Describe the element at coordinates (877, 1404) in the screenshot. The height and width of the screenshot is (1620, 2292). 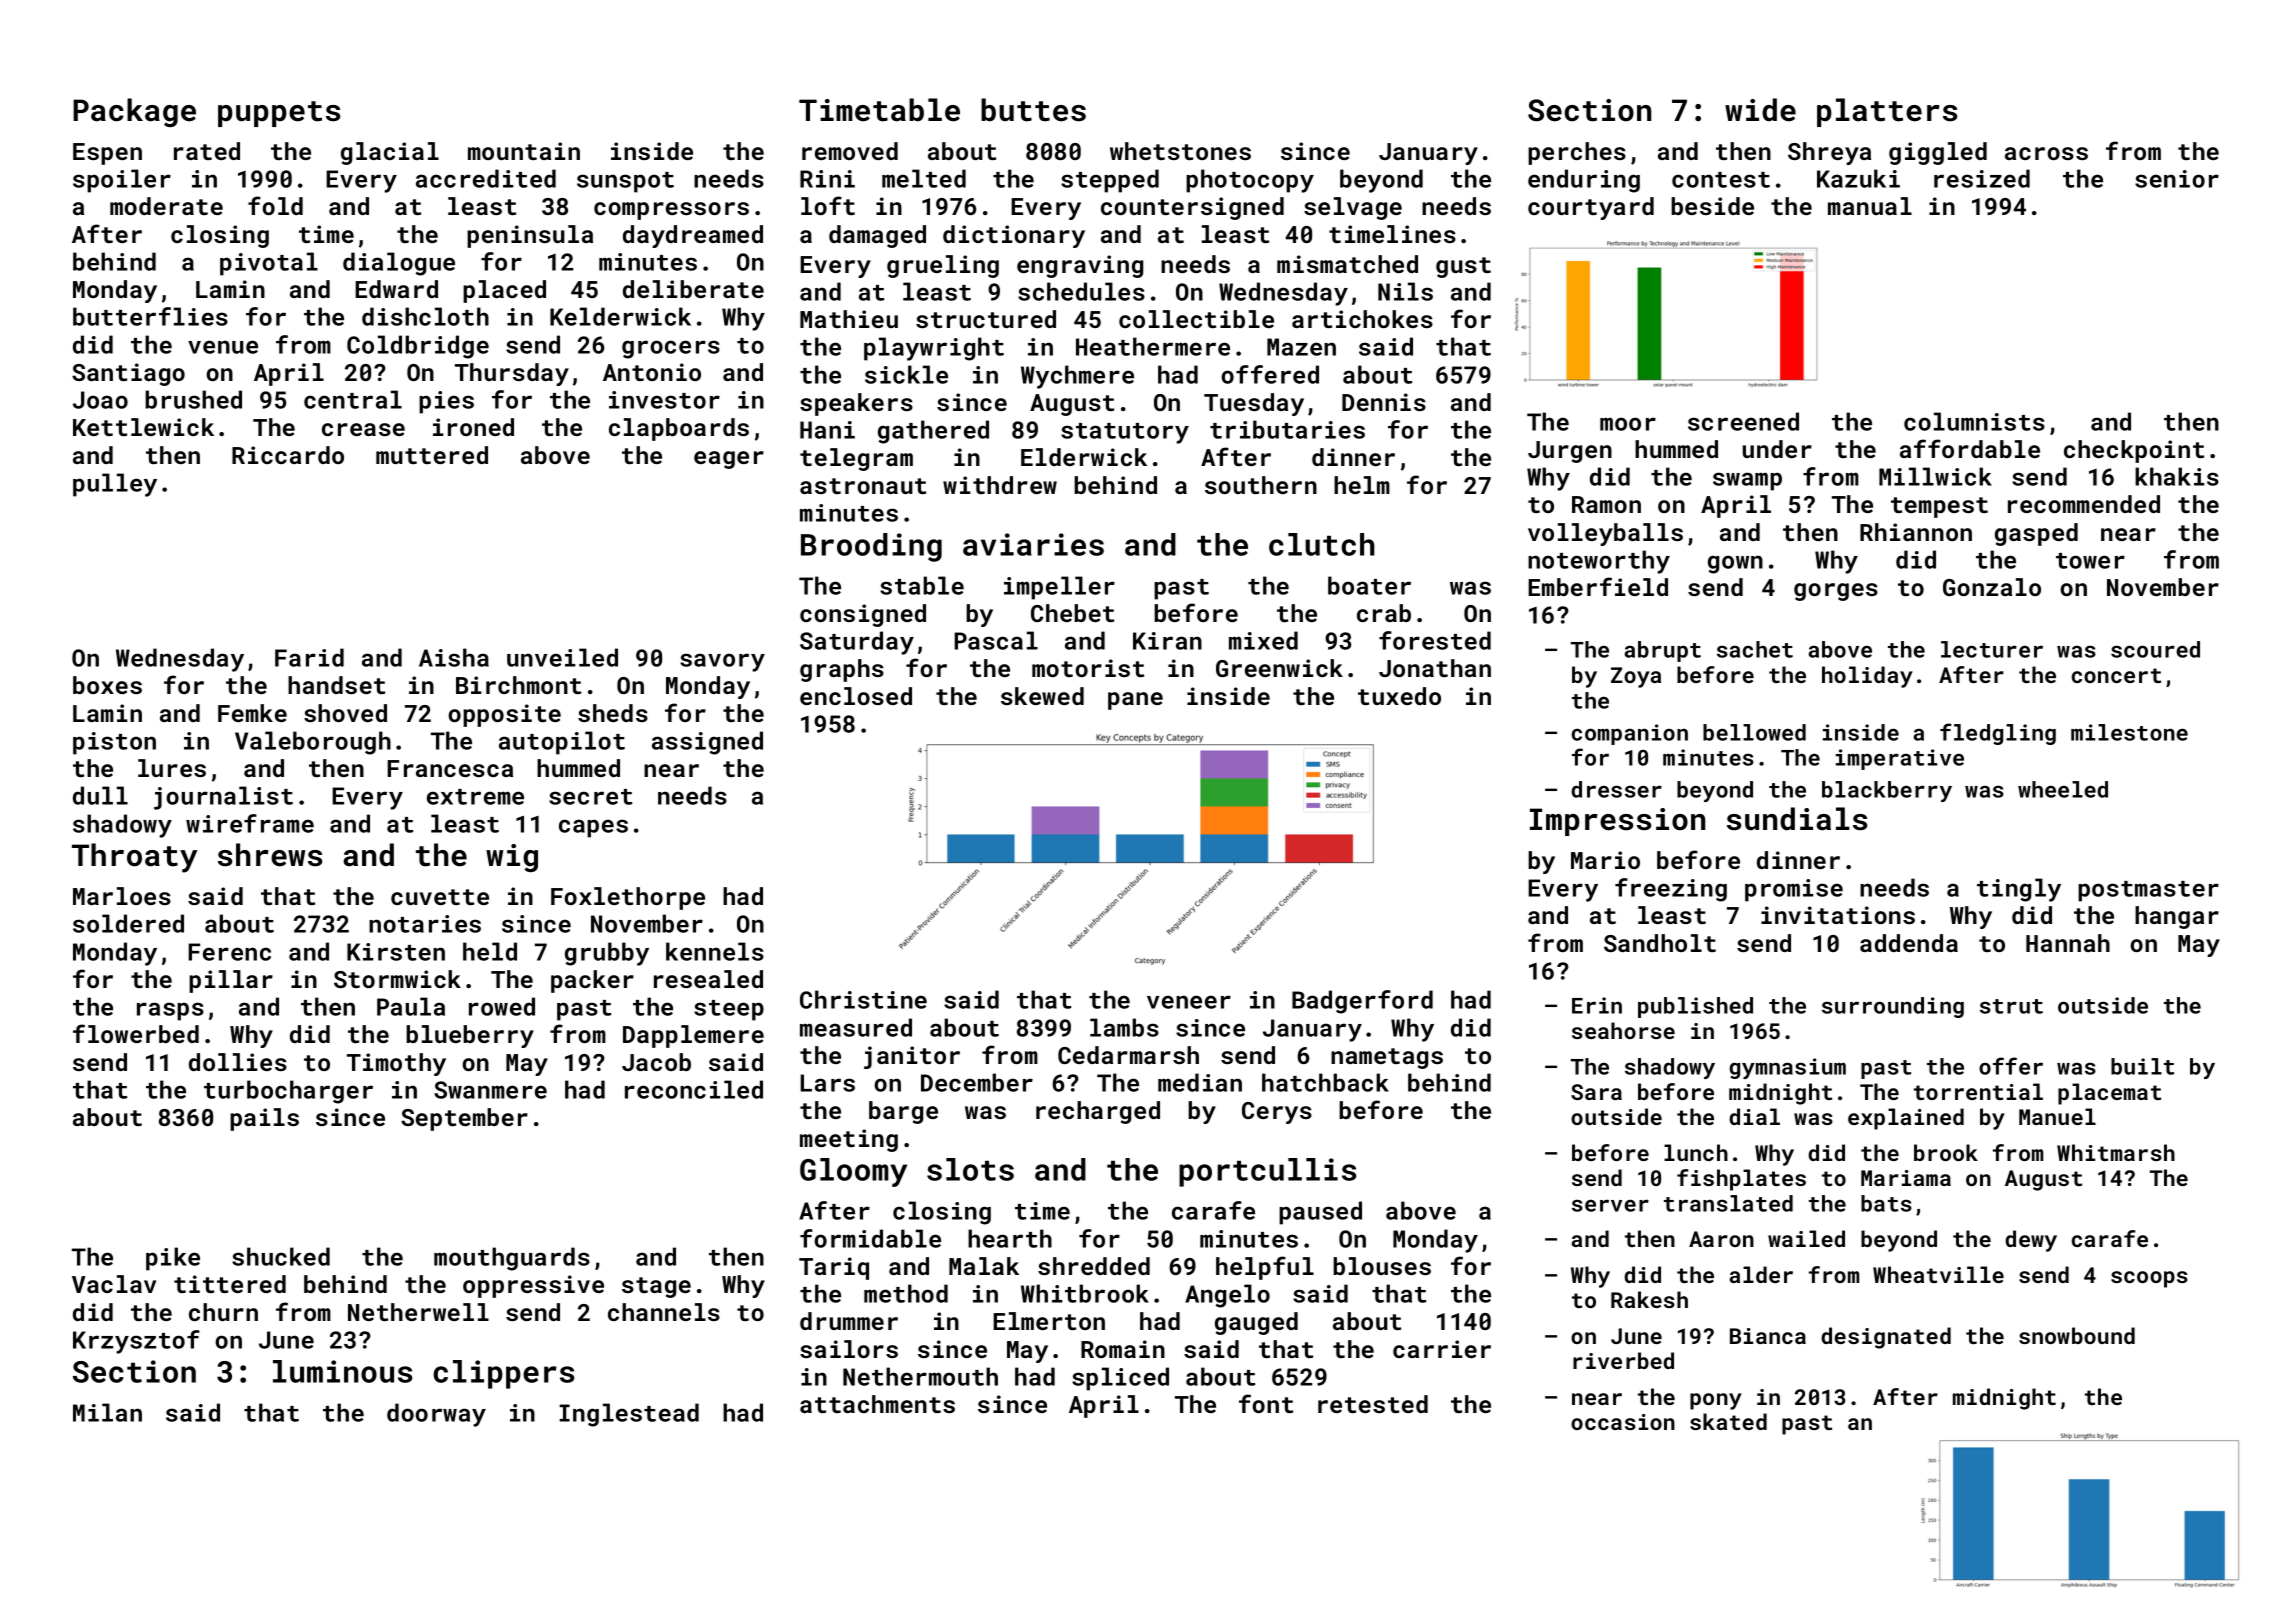
I see `attachments` at that location.
